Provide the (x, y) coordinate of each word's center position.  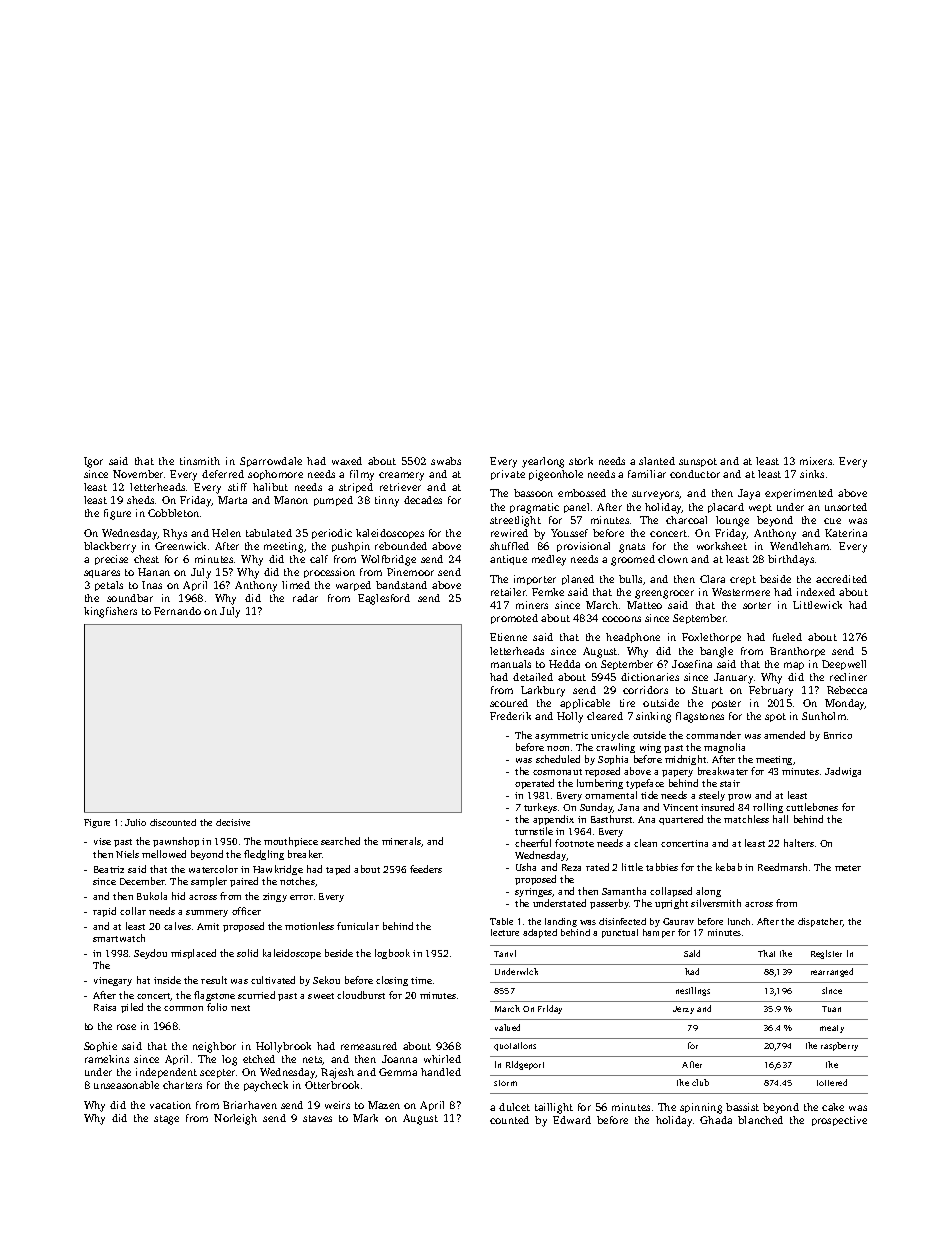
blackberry (110, 547)
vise (102, 841)
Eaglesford (384, 599)
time (421, 980)
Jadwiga (843, 772)
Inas (152, 585)
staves (317, 1118)
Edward (572, 1120)
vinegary (113, 981)
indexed (816, 592)
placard (726, 508)
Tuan (831, 1009)
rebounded (401, 546)
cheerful (533, 843)
